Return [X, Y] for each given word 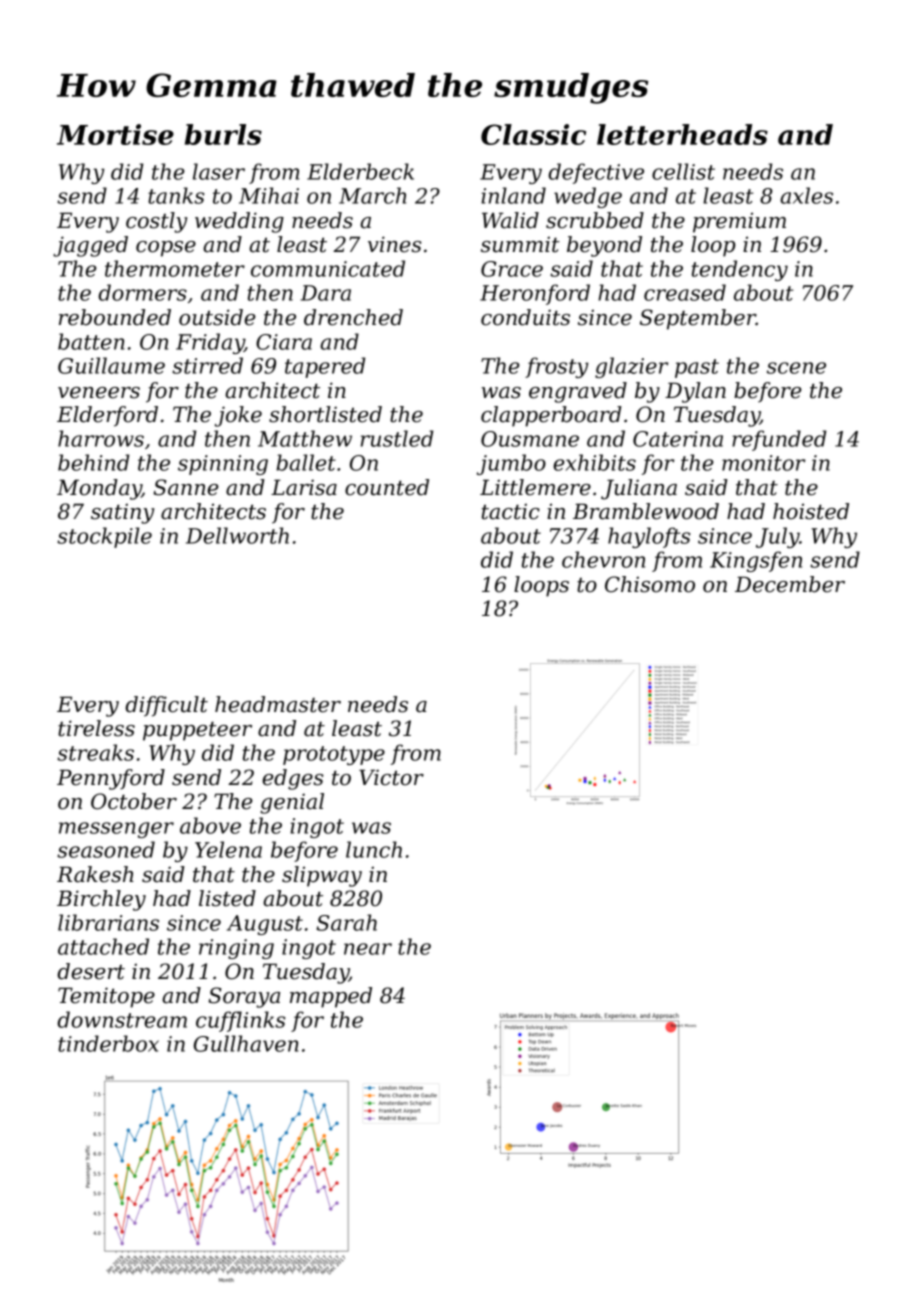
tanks [176, 195]
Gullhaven [246, 1043]
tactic [511, 512]
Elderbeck [360, 171]
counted [387, 487]
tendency [740, 270]
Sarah [346, 922]
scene [796, 368]
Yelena [228, 849]
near [368, 949]
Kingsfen [756, 561]
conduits [525, 317]
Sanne [186, 487]
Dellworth [237, 535]
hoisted [811, 511]
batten [91, 341]
